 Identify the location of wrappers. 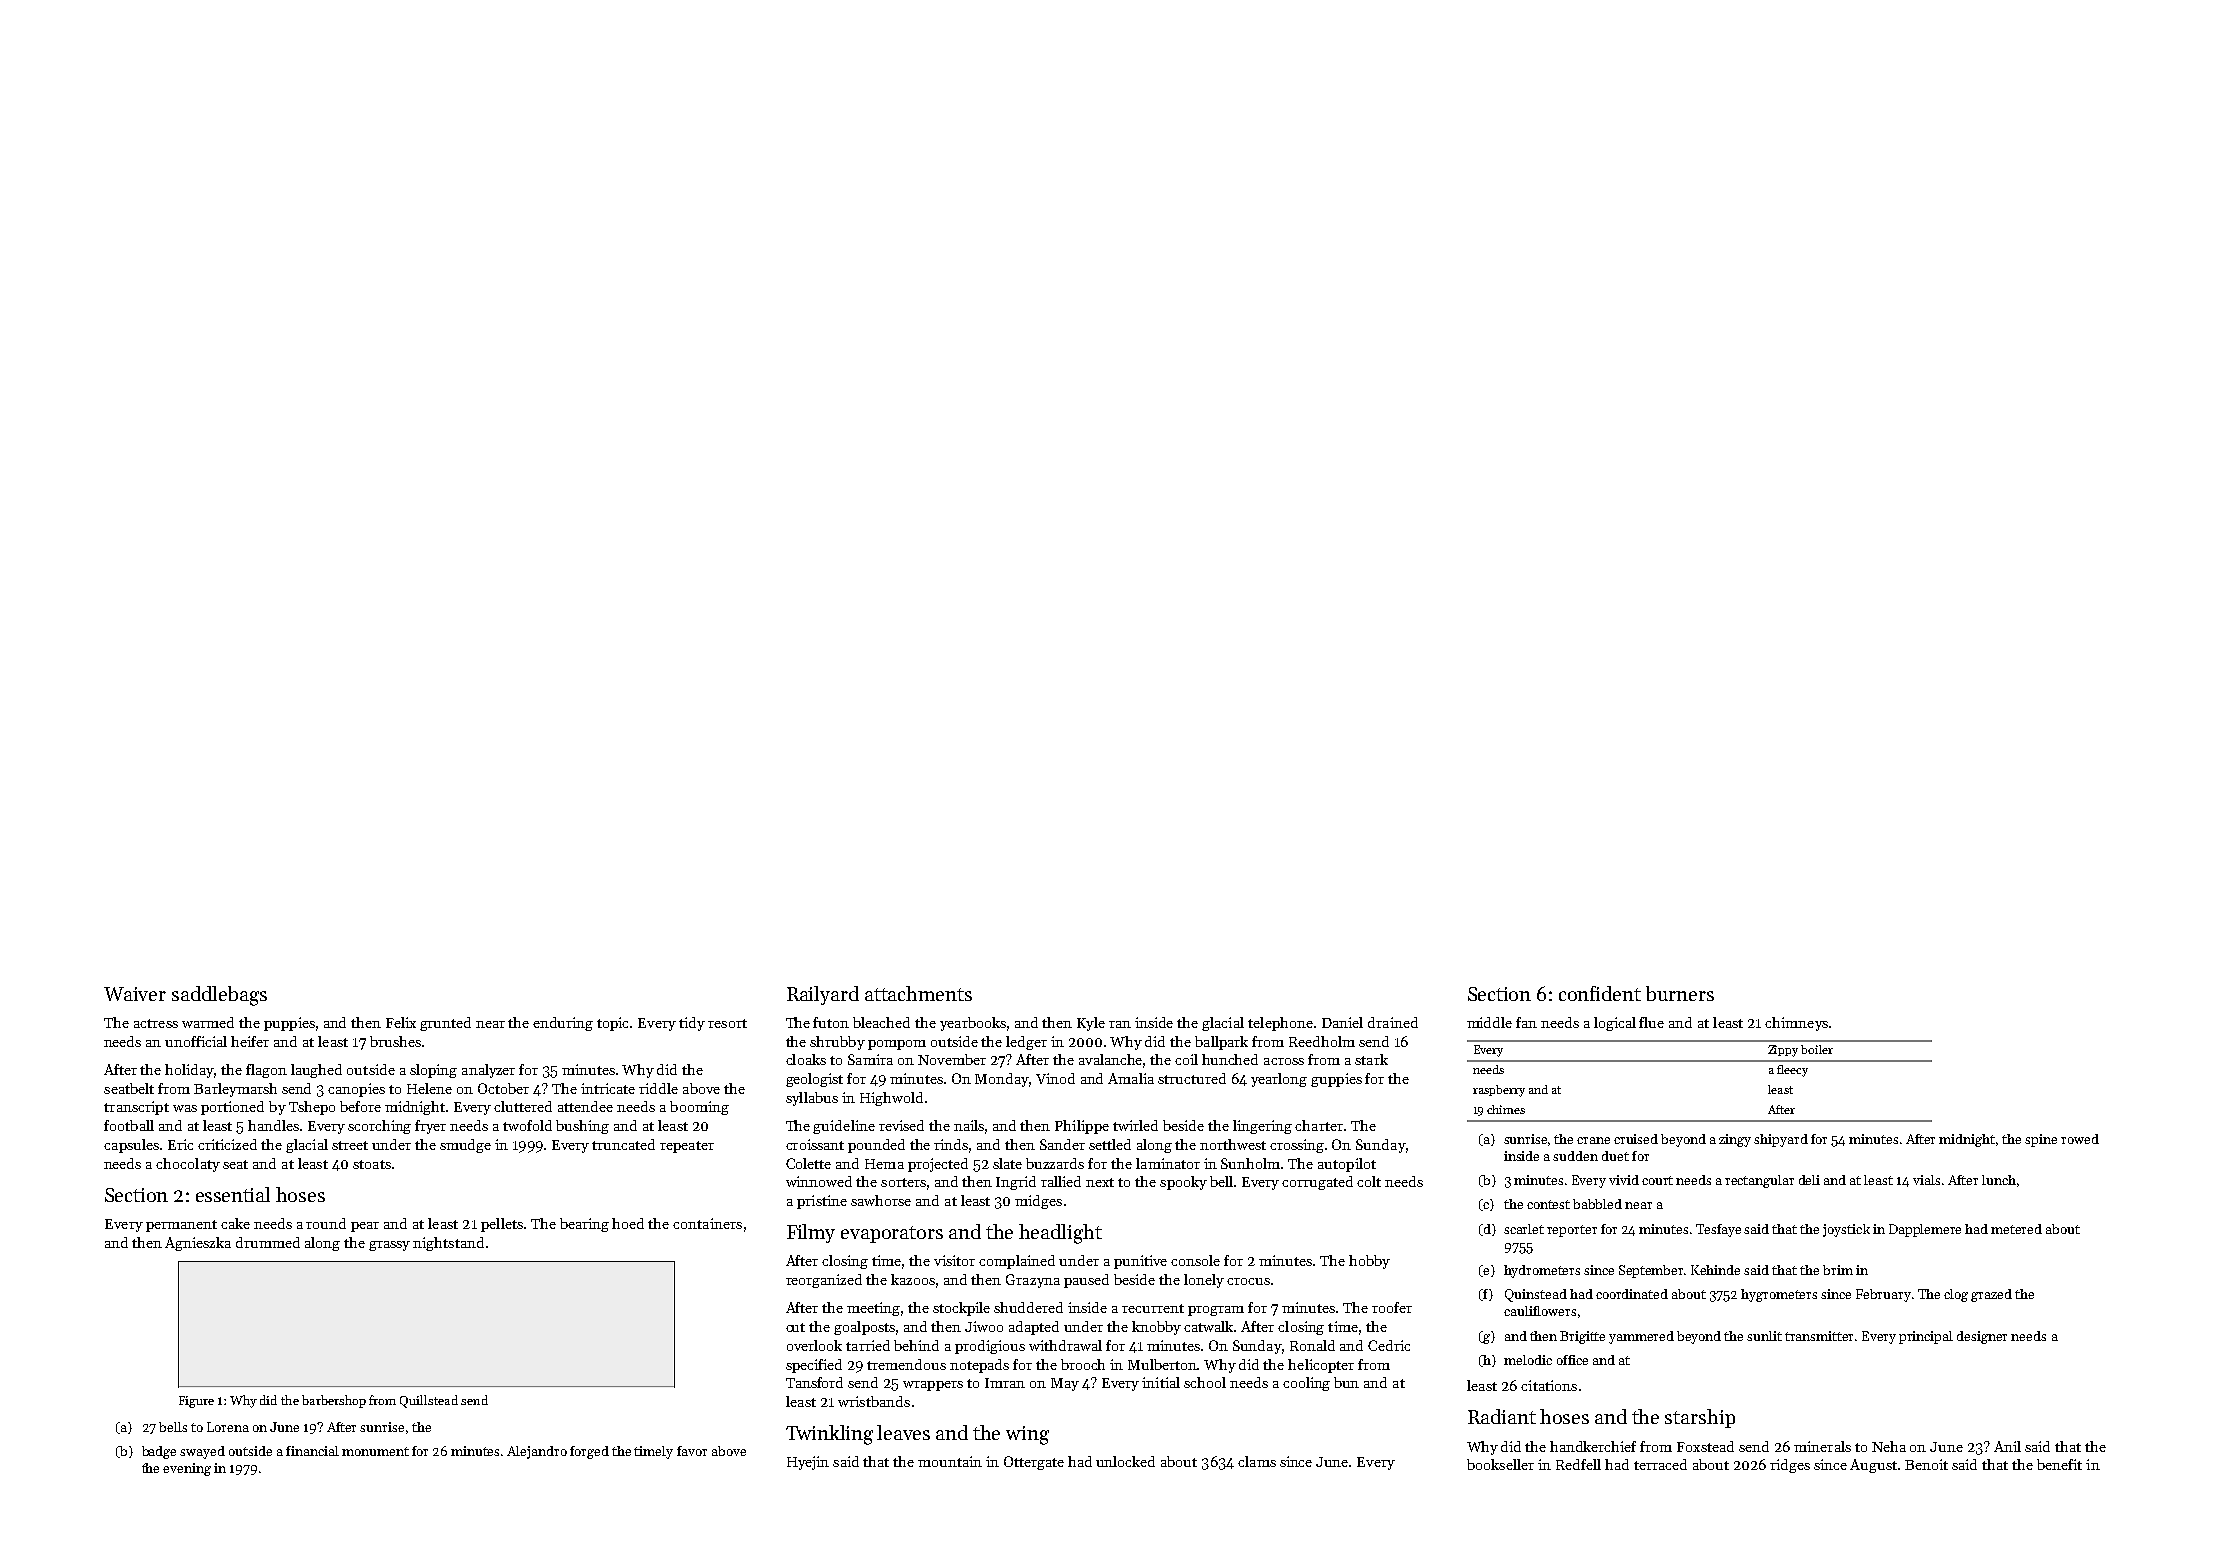
(933, 1386).
